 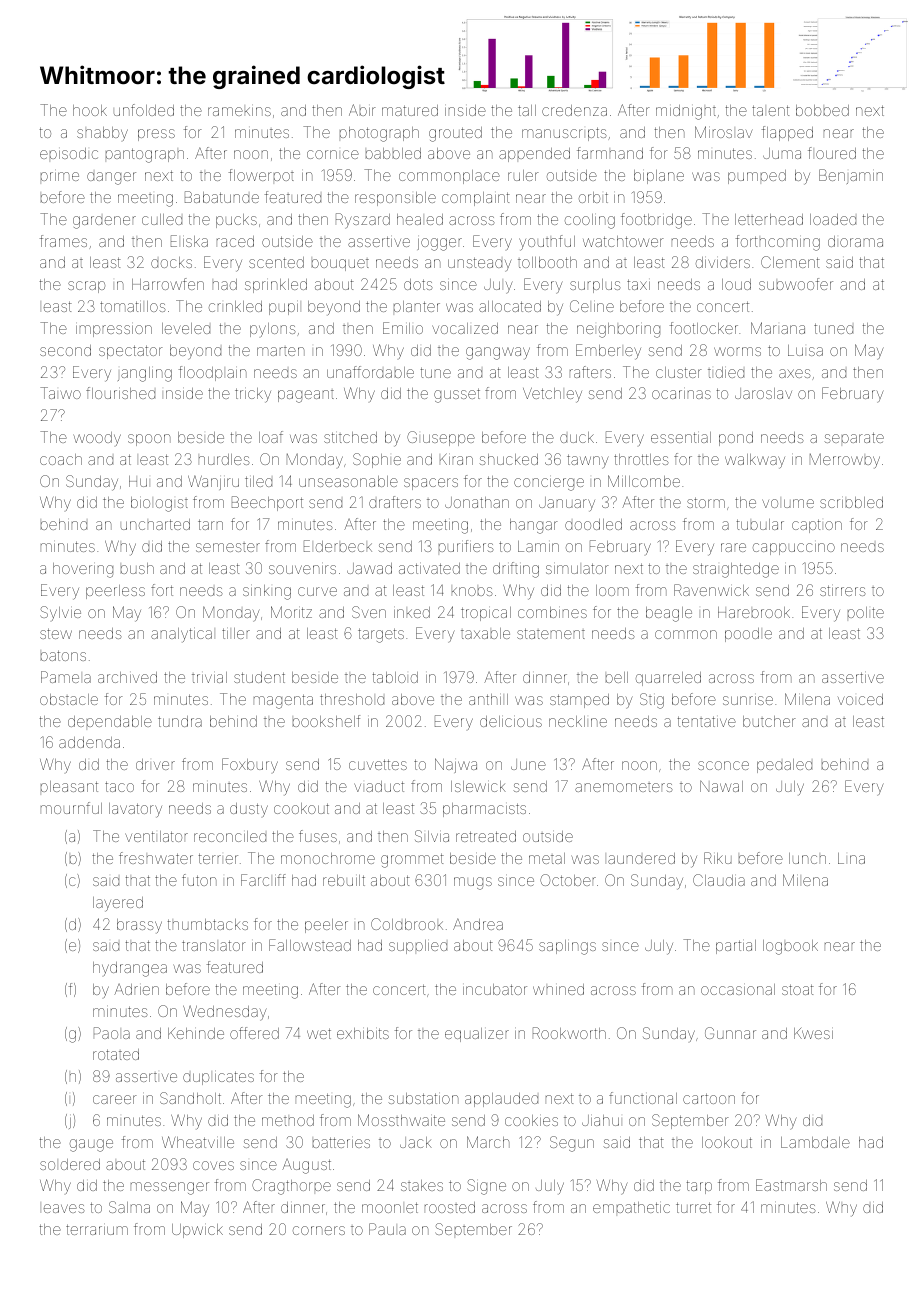 I want to click on hook, so click(x=90, y=110).
